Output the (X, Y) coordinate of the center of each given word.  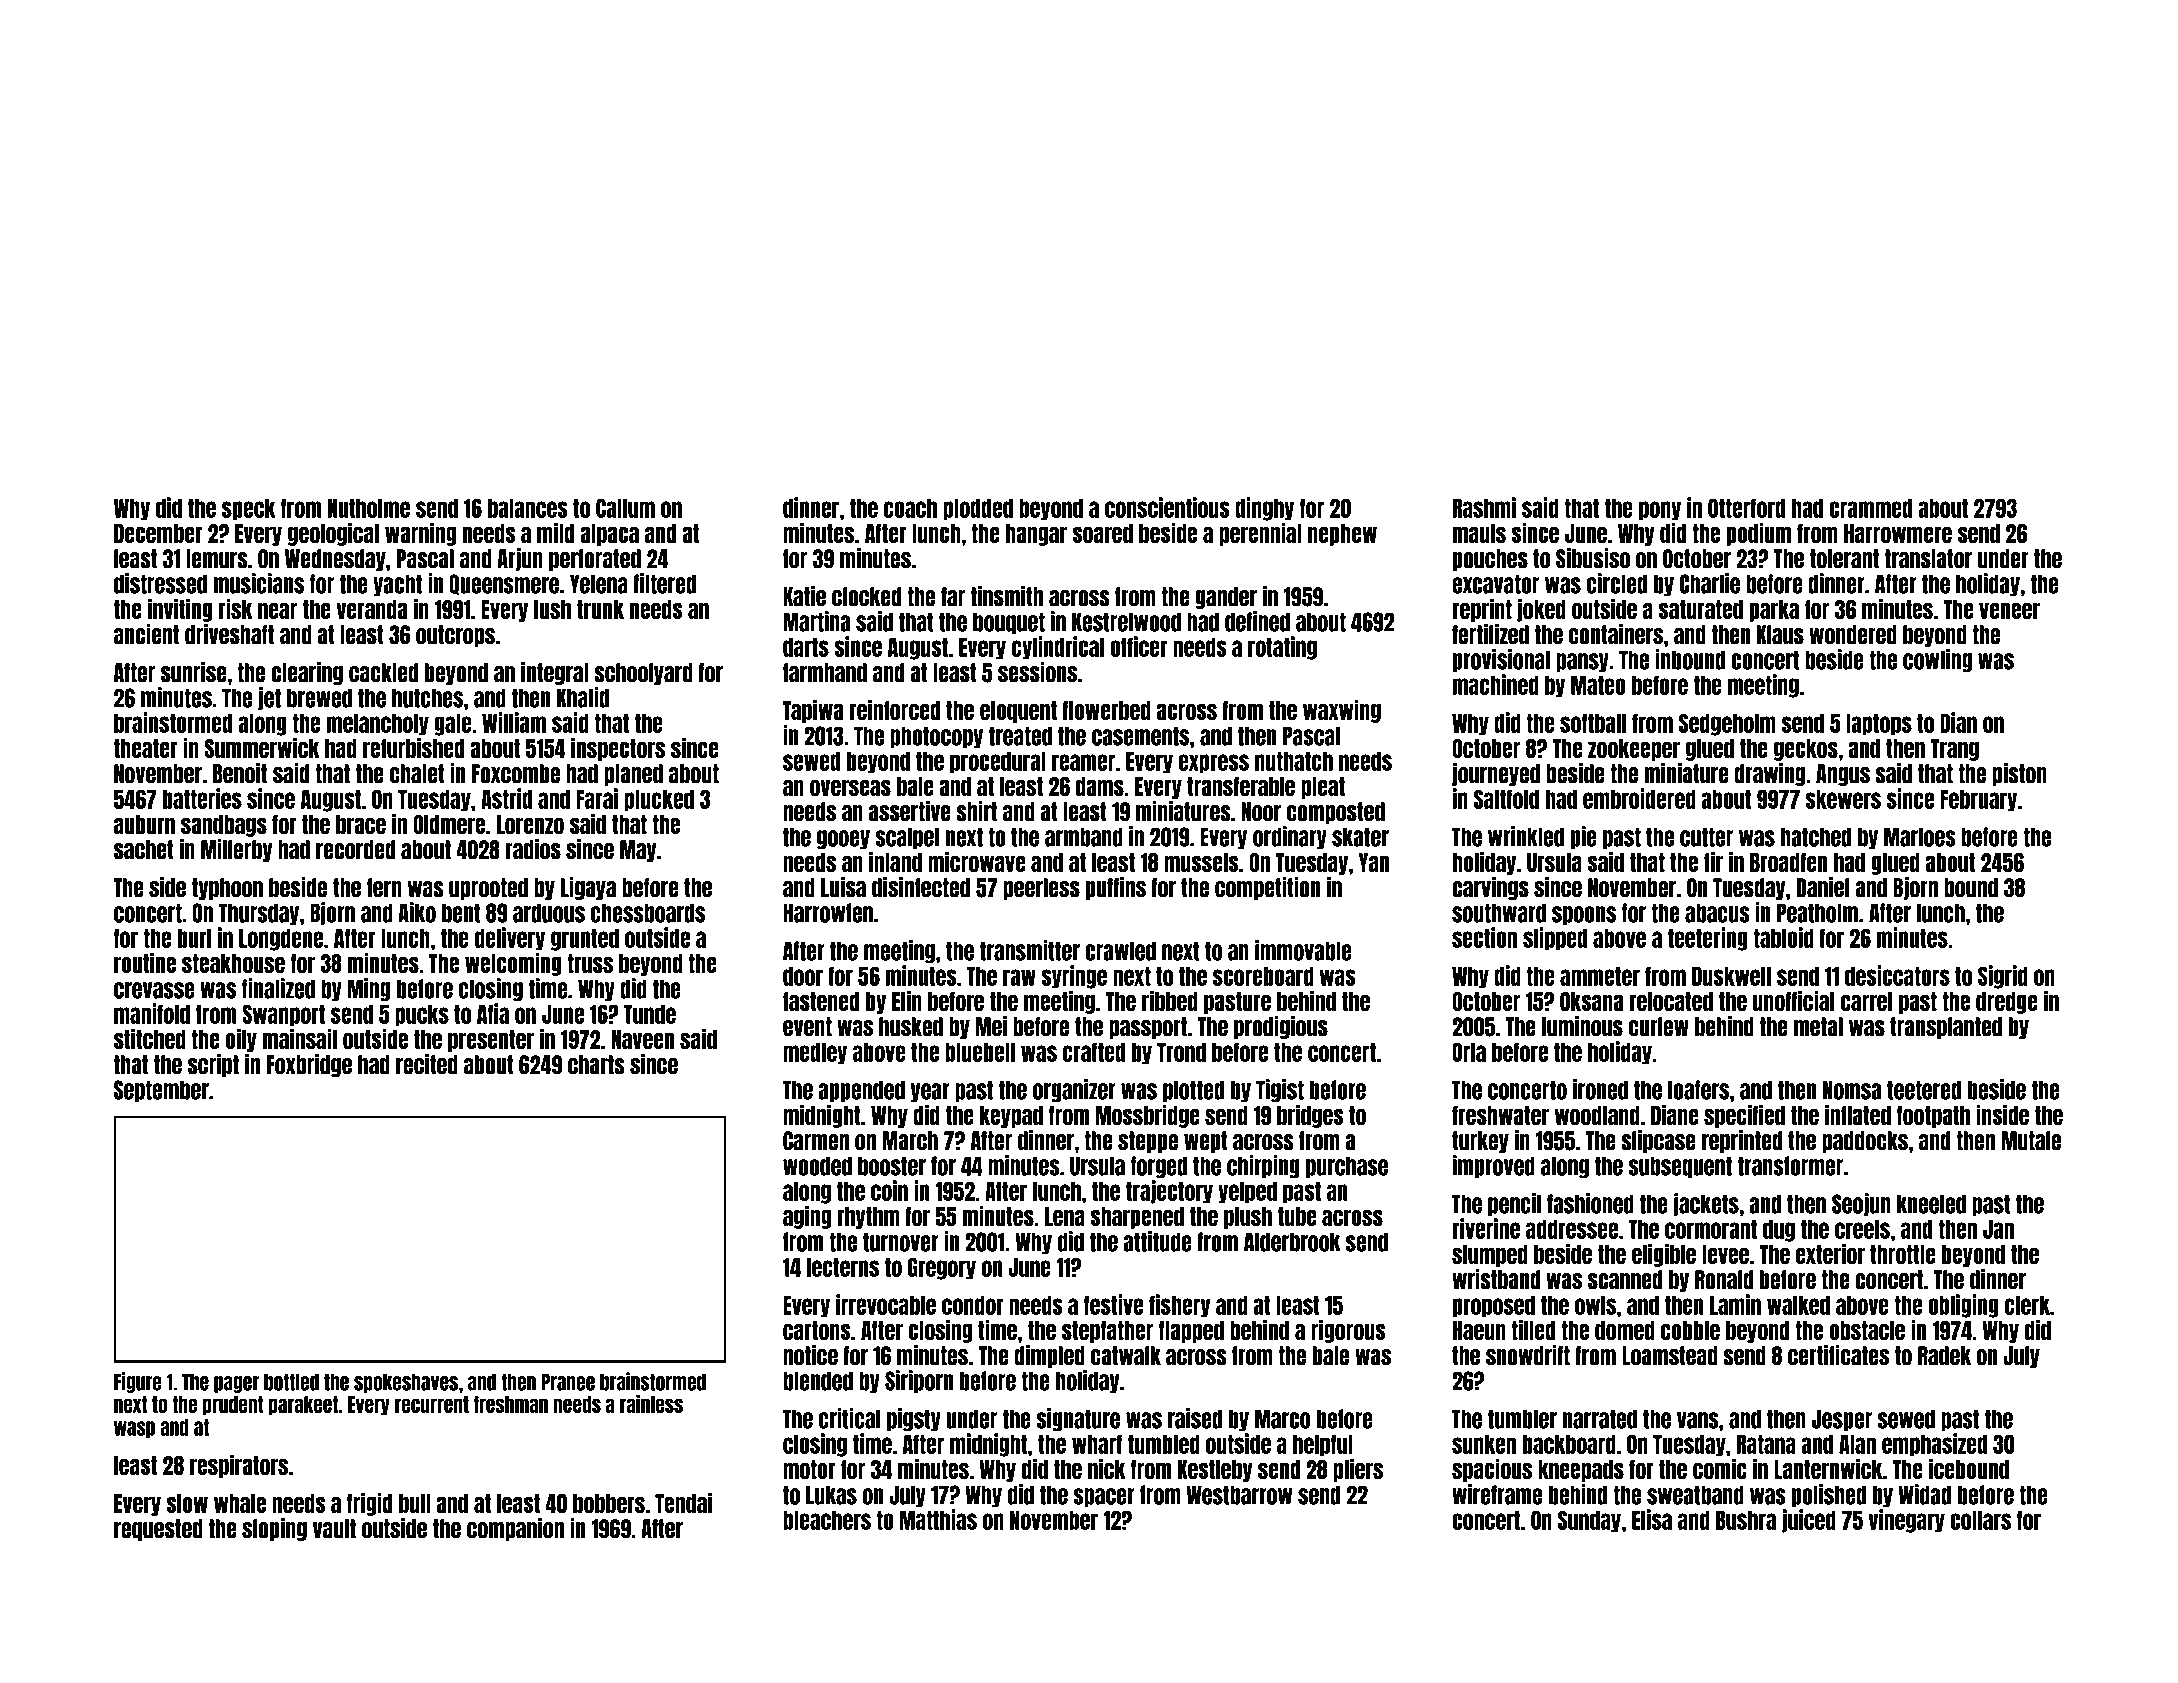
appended (861, 1091)
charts (596, 1065)
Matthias (938, 1519)
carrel (1866, 1001)
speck (249, 510)
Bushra (1746, 1520)
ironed (1600, 1089)
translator (1928, 559)
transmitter (1030, 950)
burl (194, 938)
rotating (1282, 648)
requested (158, 1530)
